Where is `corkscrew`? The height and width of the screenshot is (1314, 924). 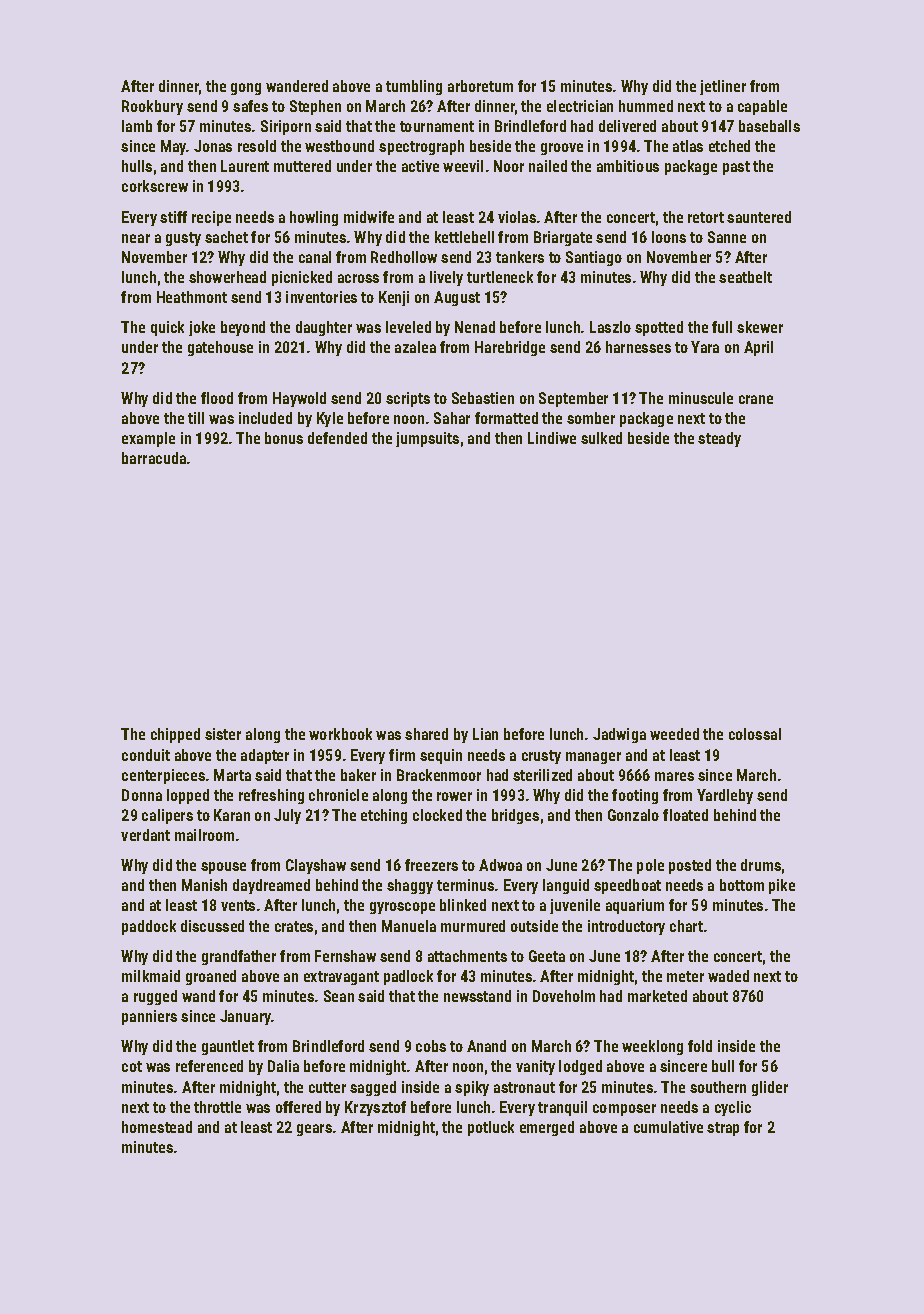 corkscrew is located at coordinates (155, 186).
